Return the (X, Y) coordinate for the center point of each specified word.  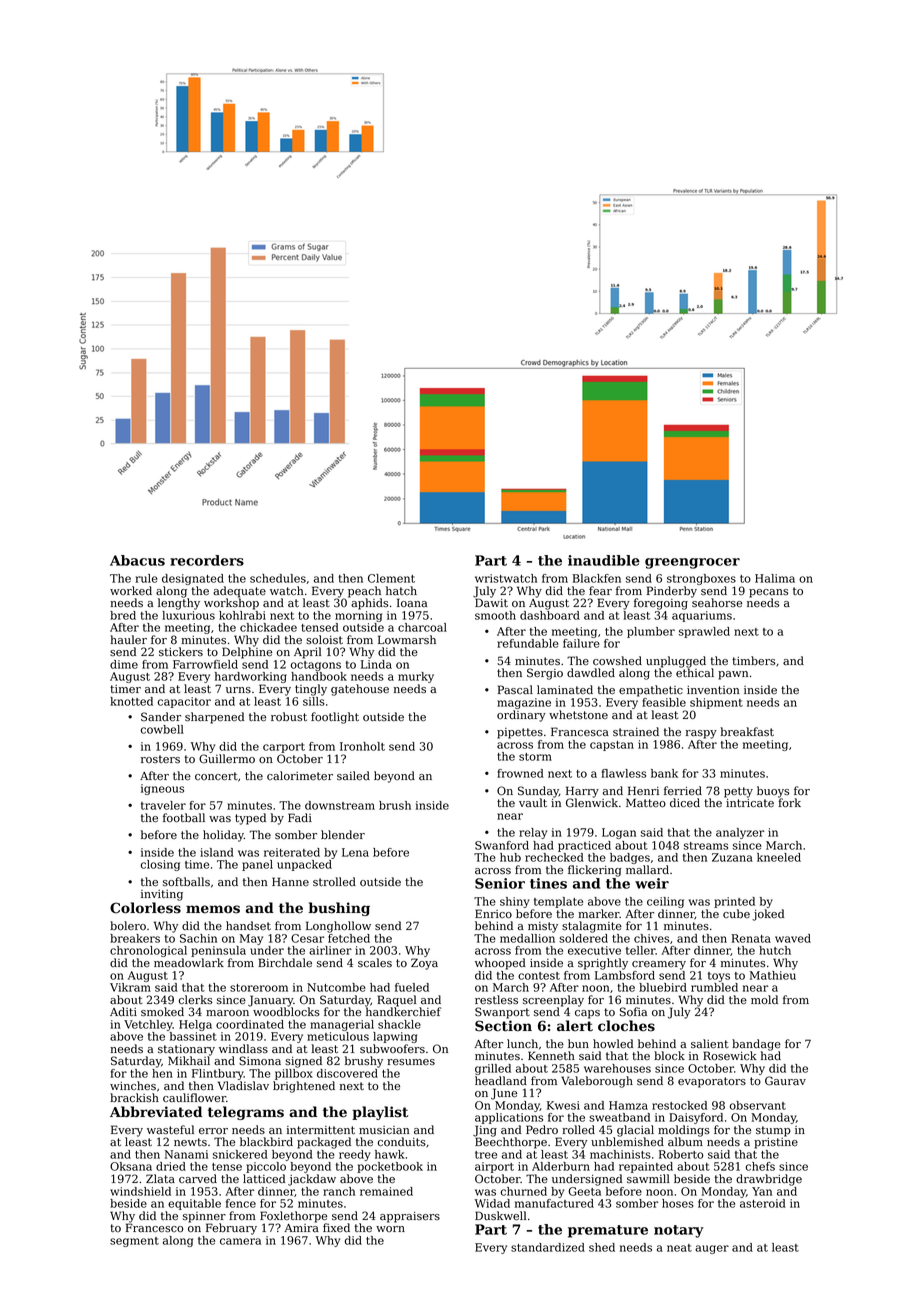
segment (134, 1242)
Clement (391, 578)
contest (539, 976)
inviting (162, 895)
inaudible (604, 560)
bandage (756, 1045)
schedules (278, 578)
